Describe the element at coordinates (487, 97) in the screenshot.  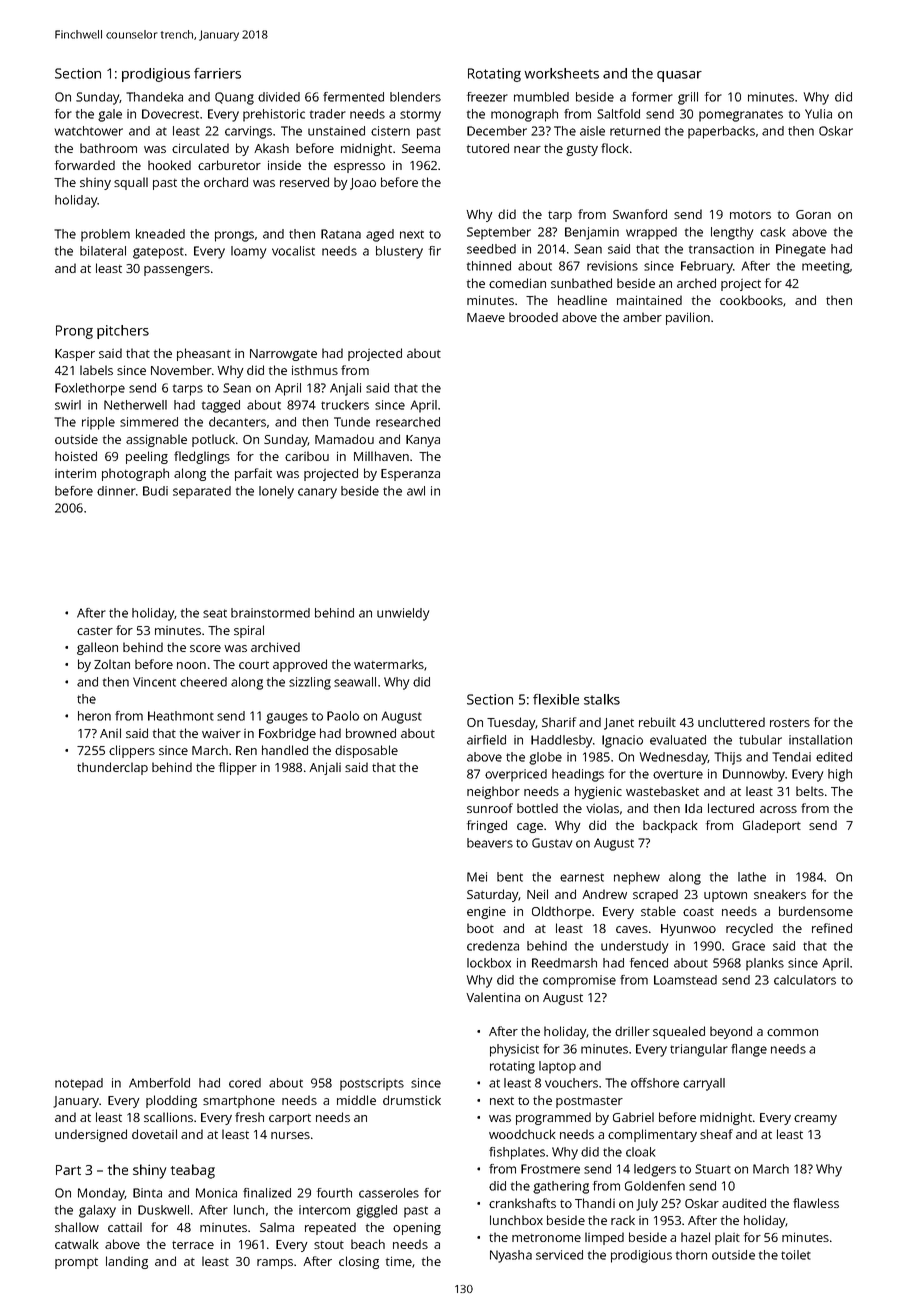
I see `freezer` at that location.
